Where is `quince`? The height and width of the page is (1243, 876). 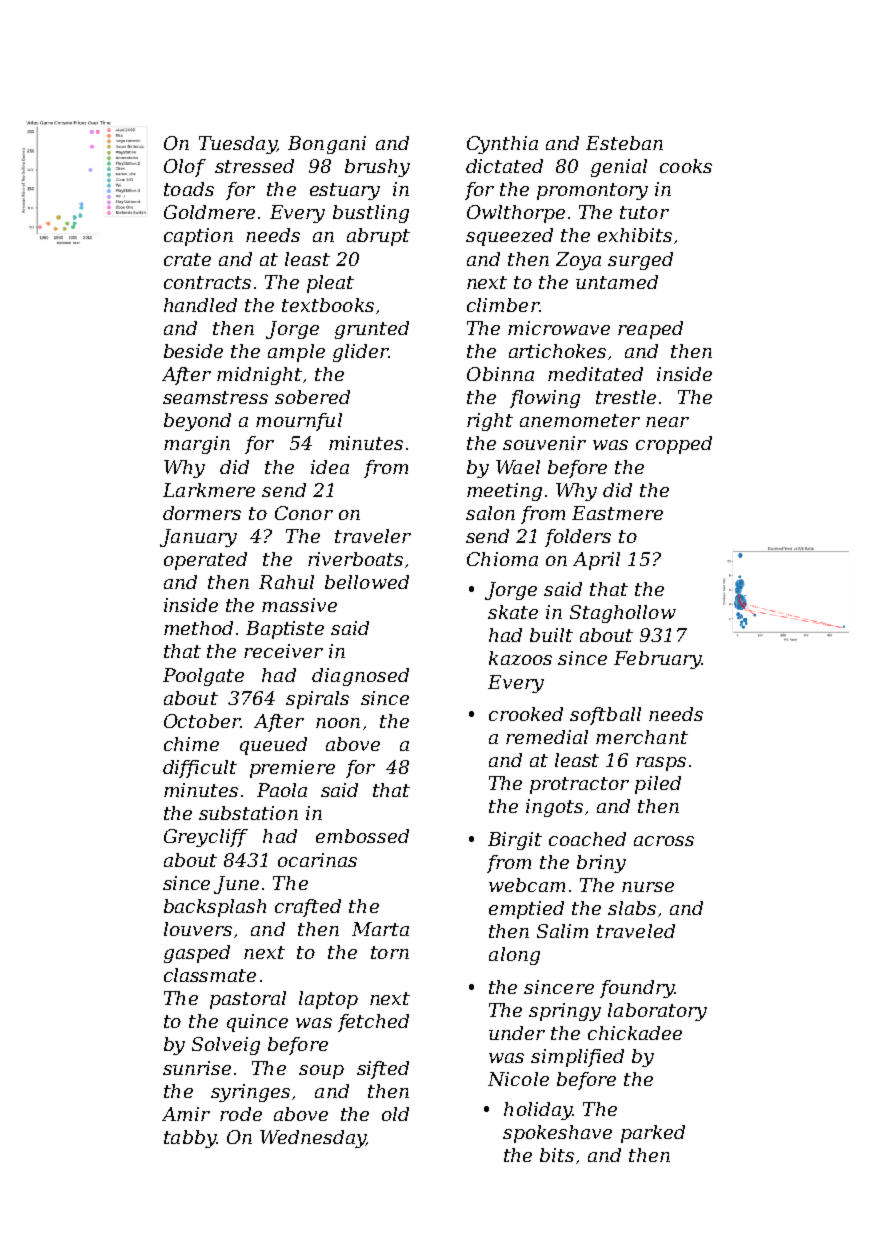
quince is located at coordinates (257, 1023).
